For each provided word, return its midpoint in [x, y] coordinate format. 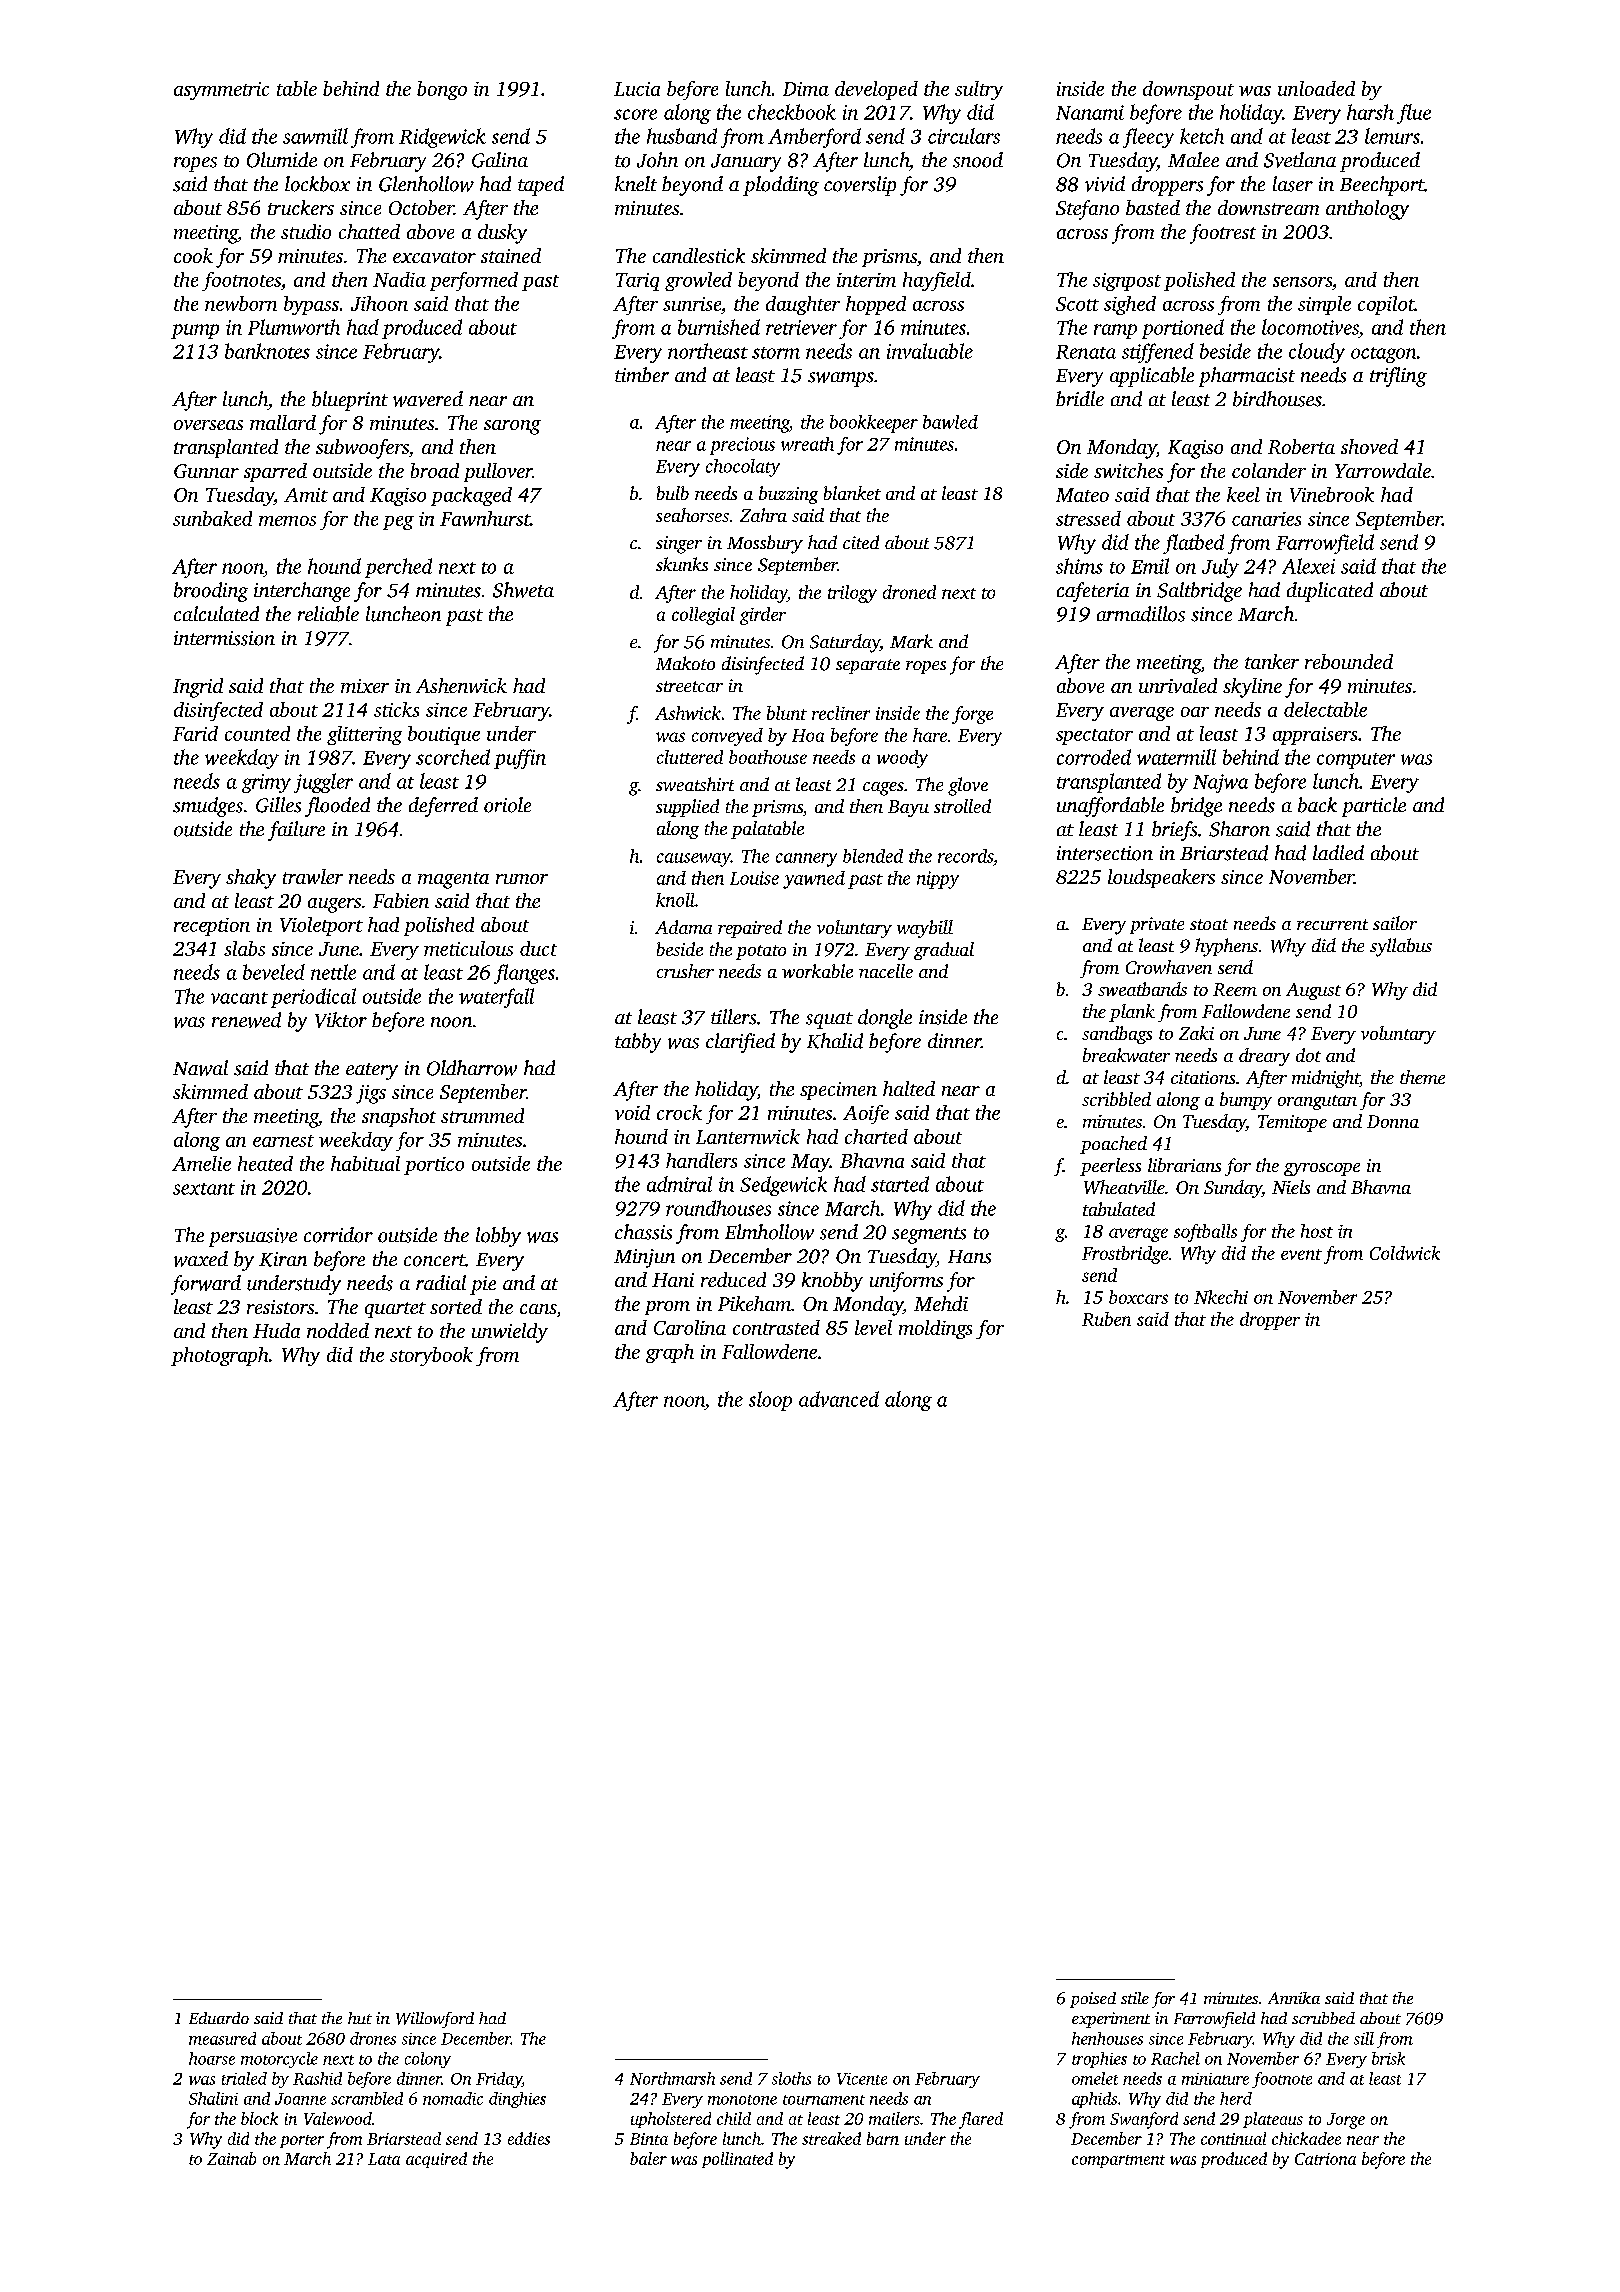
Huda [276, 1330]
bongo [442, 90]
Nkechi [1221, 1297]
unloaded [1316, 88]
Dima [806, 89]
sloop [770, 1401]
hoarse [212, 2058]
